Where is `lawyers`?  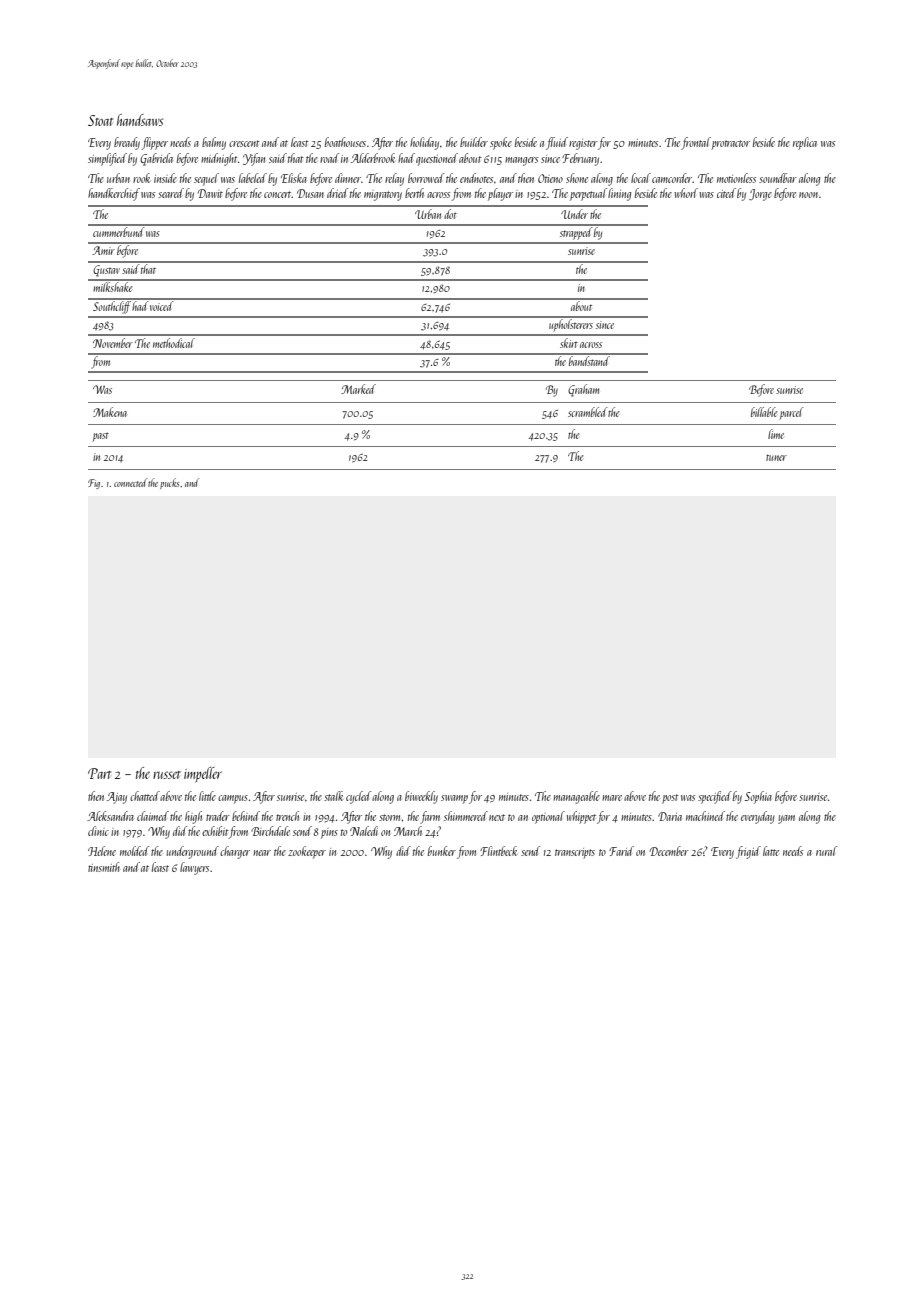
lawyers is located at coordinates (194, 868).
